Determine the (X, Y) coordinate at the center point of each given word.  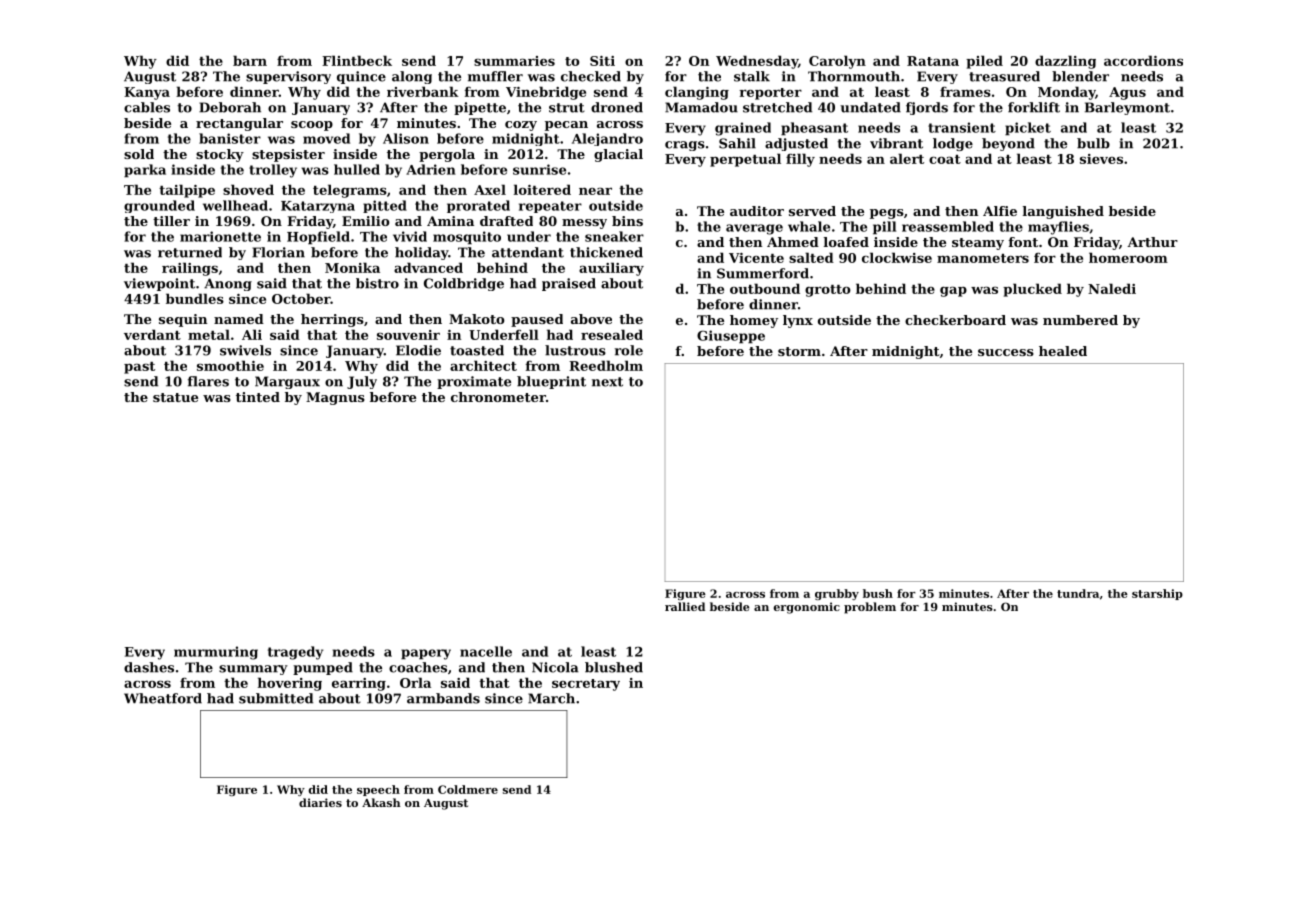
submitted (276, 698)
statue (175, 397)
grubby (837, 594)
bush (878, 593)
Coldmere (468, 789)
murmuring (216, 653)
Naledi (1112, 288)
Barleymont (1127, 108)
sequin (183, 320)
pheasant (814, 129)
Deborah (230, 107)
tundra (1078, 593)
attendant (528, 252)
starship (1157, 594)
